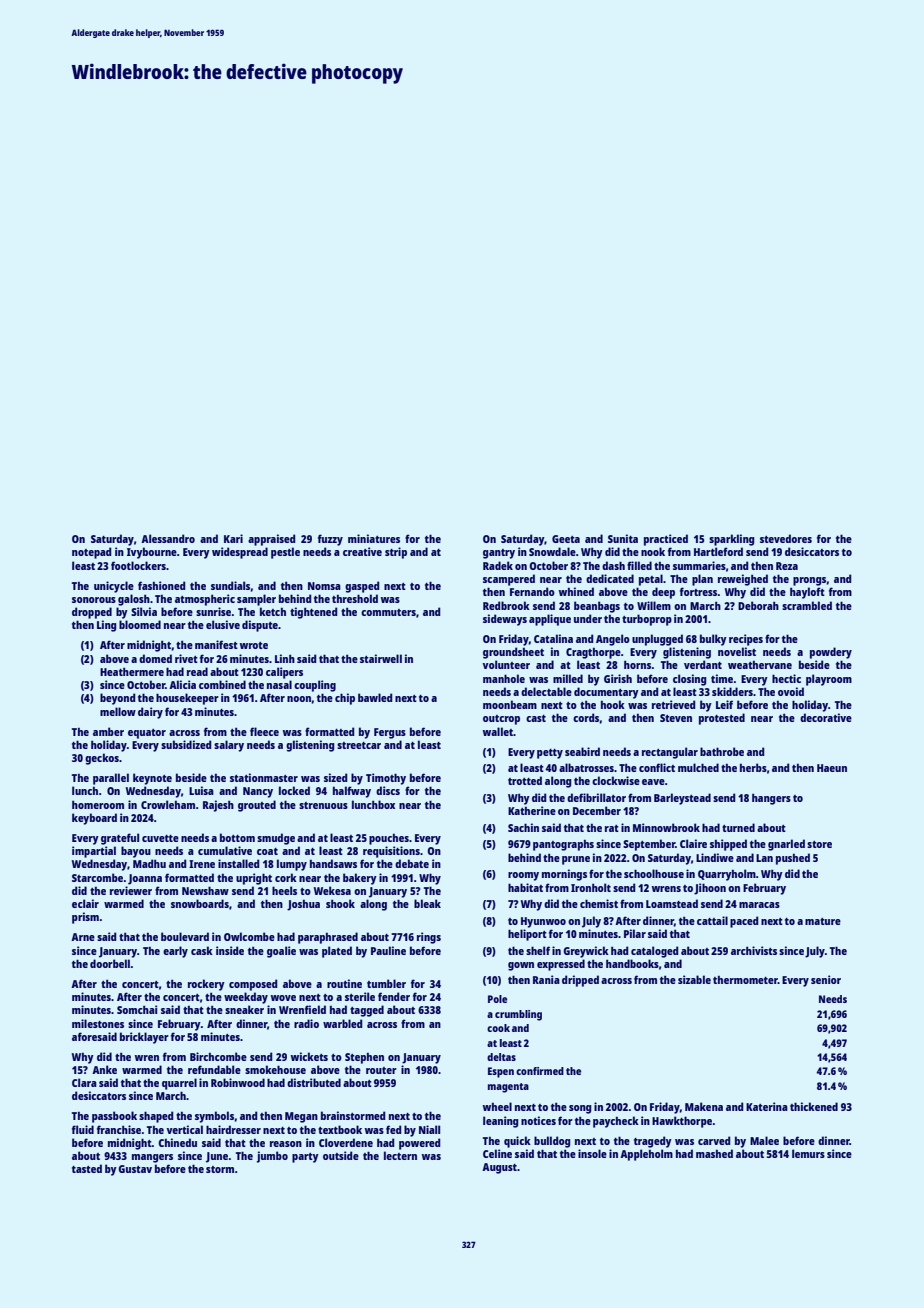 This document has height=1308, width=924. What do you see at coordinates (168, 538) in the document?
I see `Alessandro` at bounding box center [168, 538].
